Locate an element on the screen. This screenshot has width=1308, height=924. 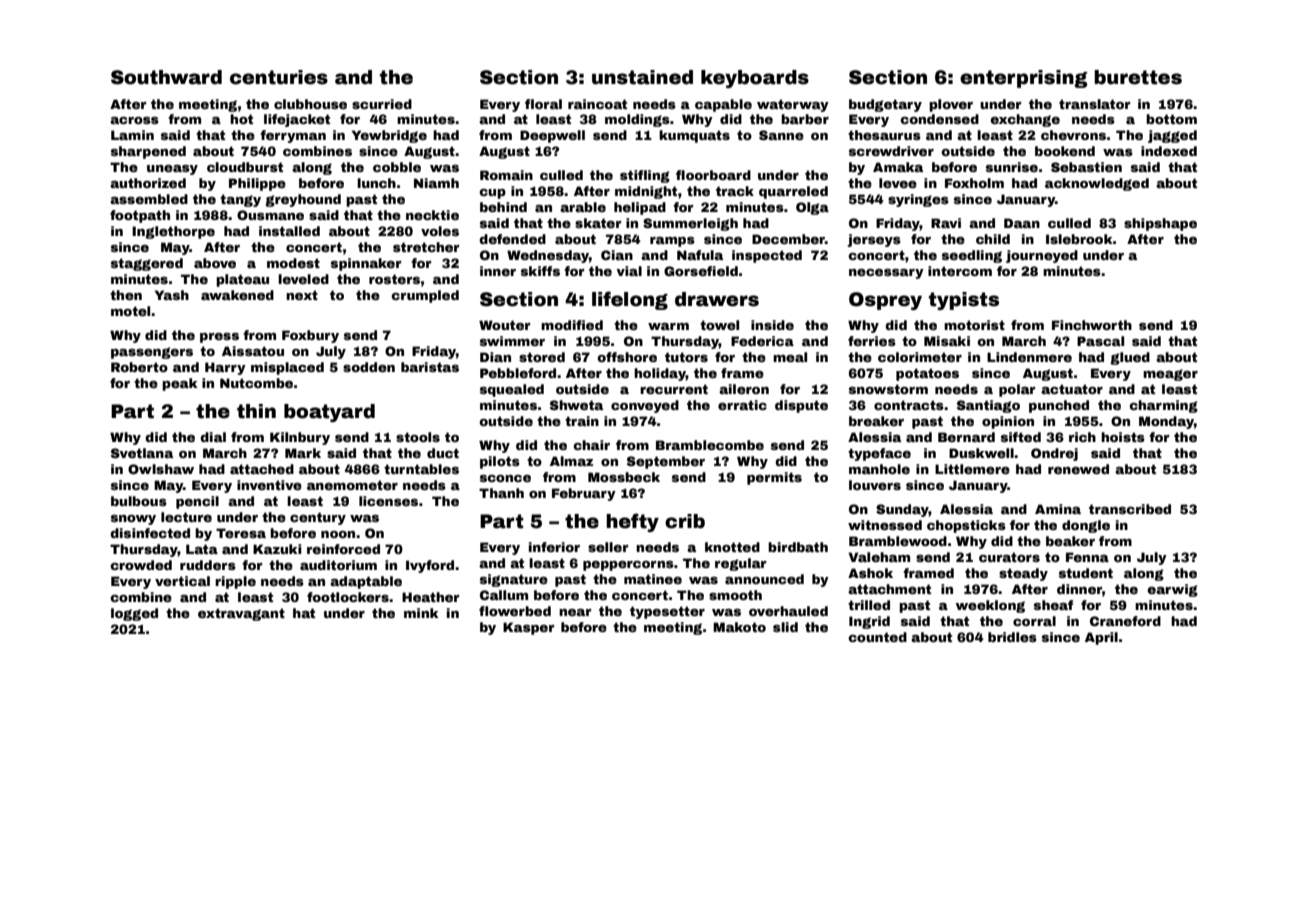
keyboards is located at coordinates (755, 79).
